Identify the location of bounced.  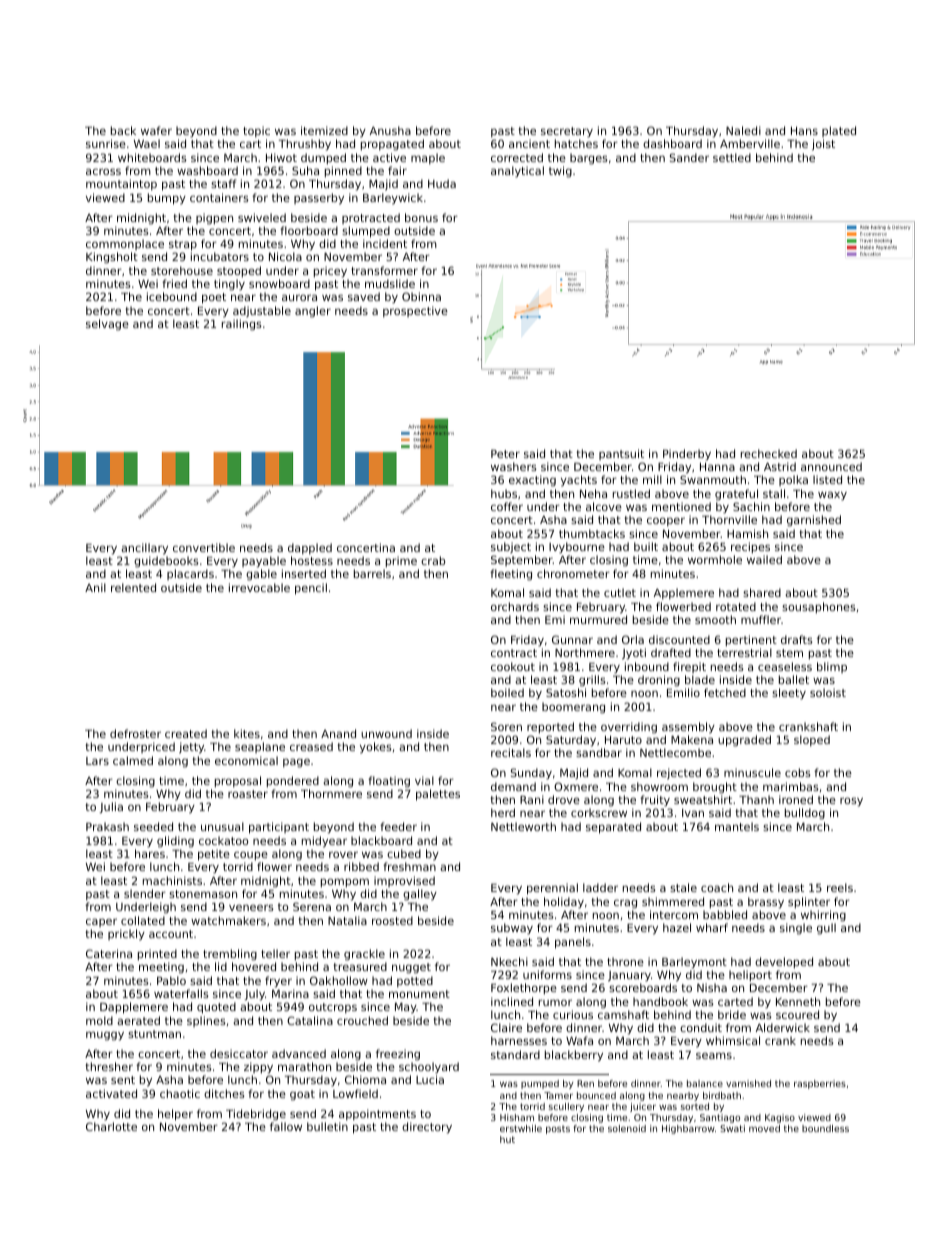
(596, 1095).
